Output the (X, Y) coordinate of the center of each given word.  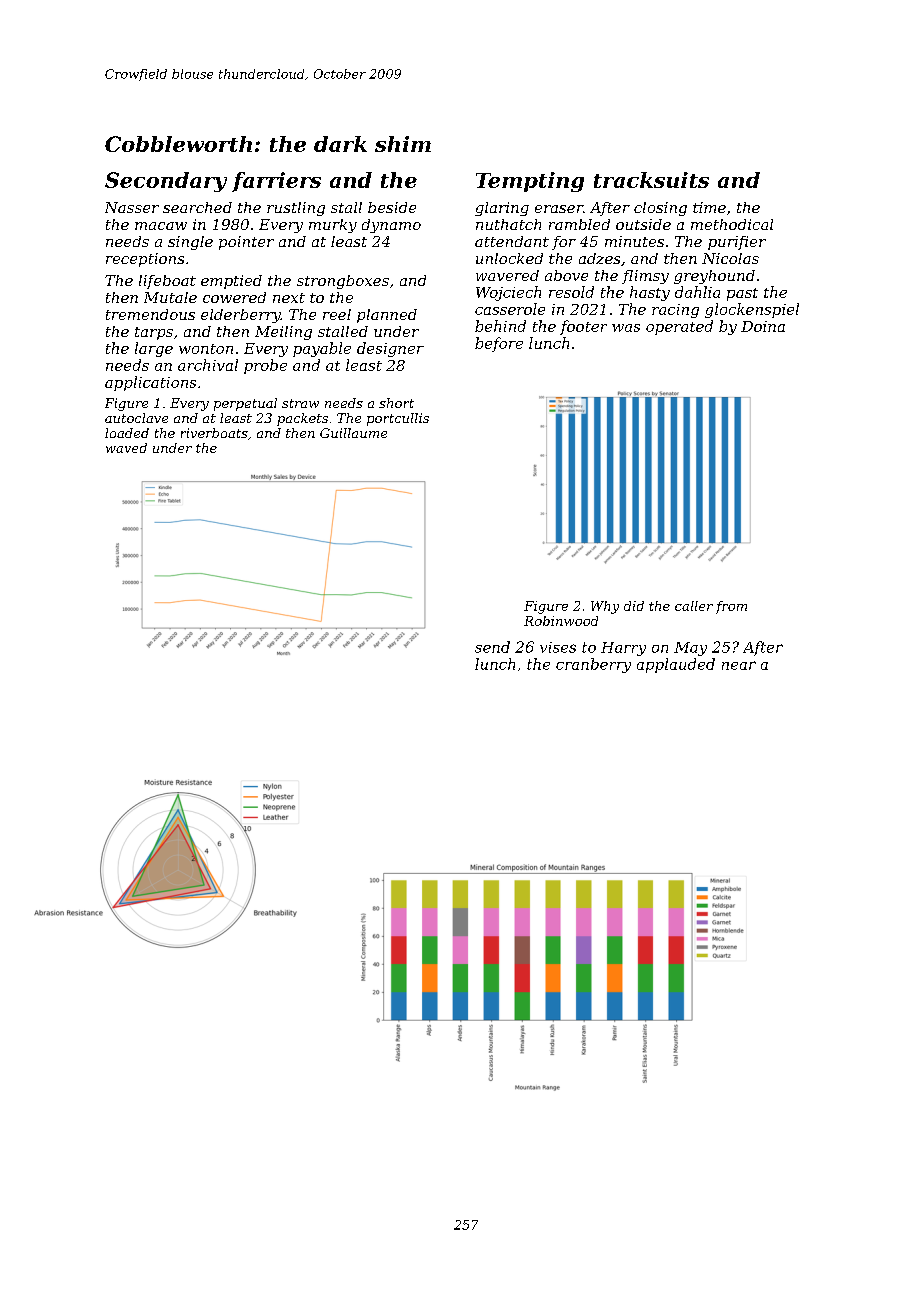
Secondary (166, 182)
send (492, 647)
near (739, 665)
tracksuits (651, 180)
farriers (276, 182)
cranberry (593, 665)
